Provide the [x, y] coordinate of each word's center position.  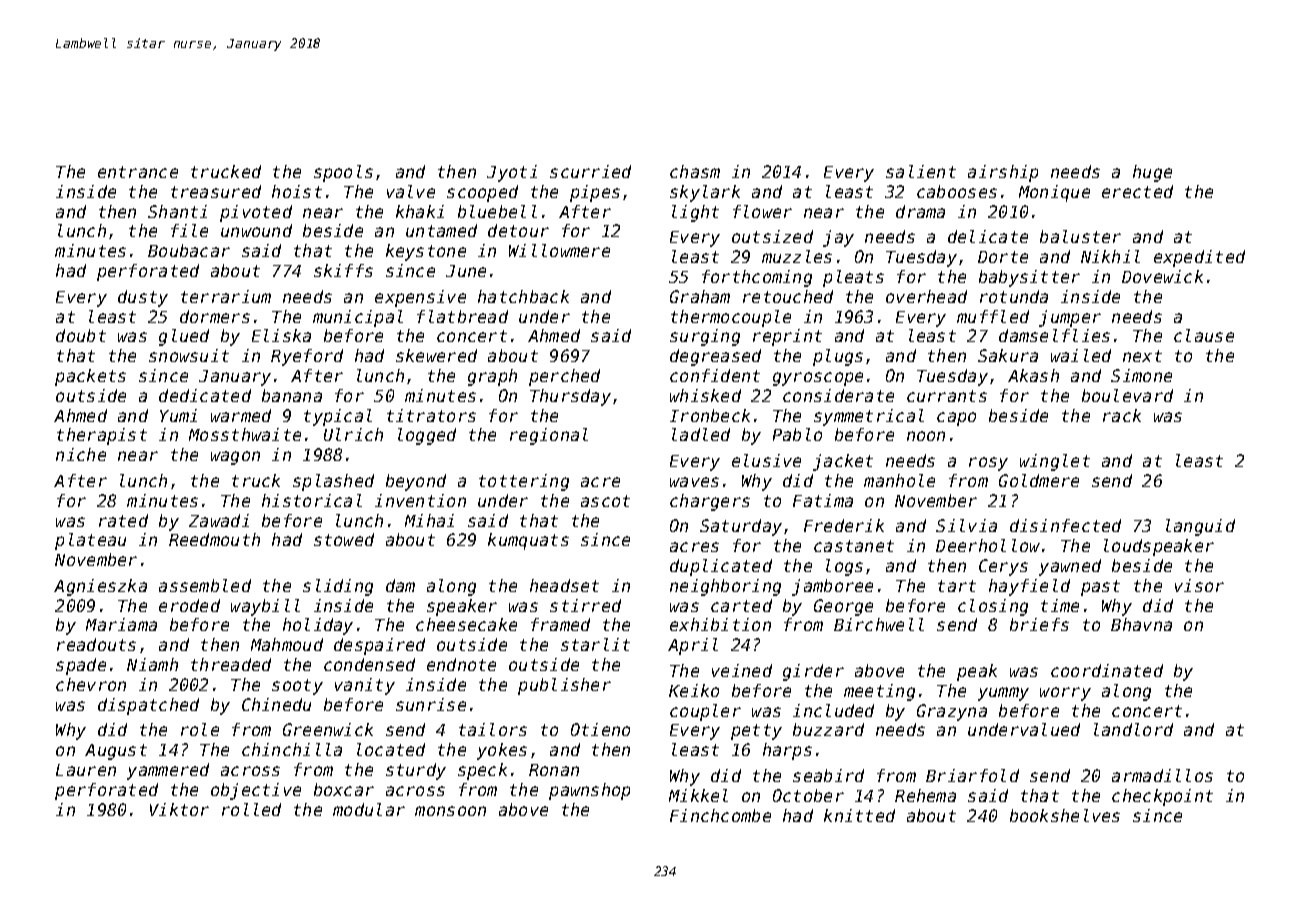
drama [920, 211]
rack [1122, 415]
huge [1152, 173]
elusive [766, 460]
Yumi [178, 415]
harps [787, 751]
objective [256, 791]
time [1060, 605]
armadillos [1162, 775]
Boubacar [189, 250]
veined [742, 670]
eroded [189, 605]
